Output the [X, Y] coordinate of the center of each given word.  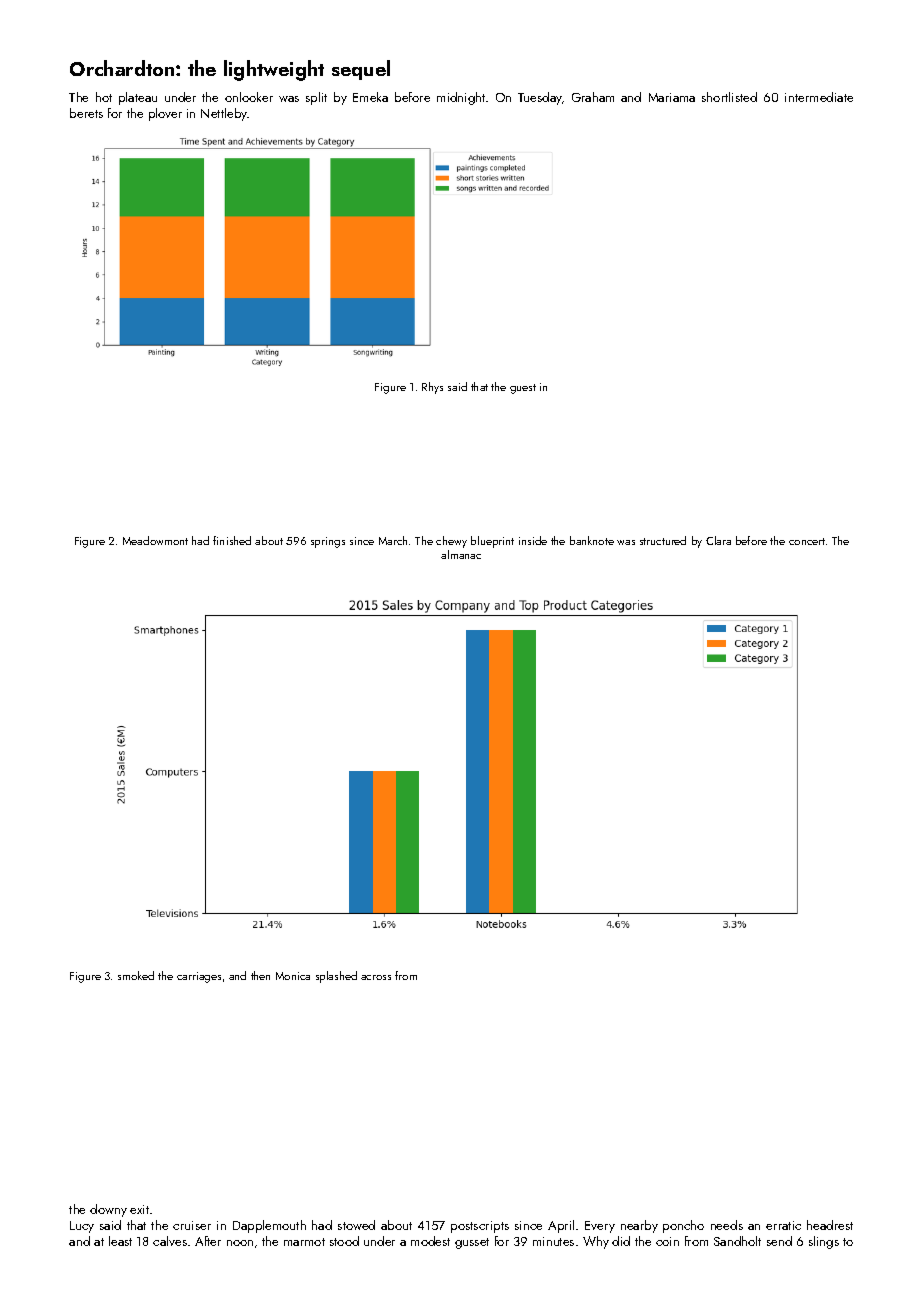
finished [232, 540]
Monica [293, 976]
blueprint [492, 542]
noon [240, 1243]
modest [430, 1241]
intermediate [819, 97]
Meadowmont [155, 540]
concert [807, 541]
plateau [138, 98]
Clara [718, 540]
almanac [461, 554]
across [376, 977]
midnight [462, 98]
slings [824, 1242]
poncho [683, 1226]
